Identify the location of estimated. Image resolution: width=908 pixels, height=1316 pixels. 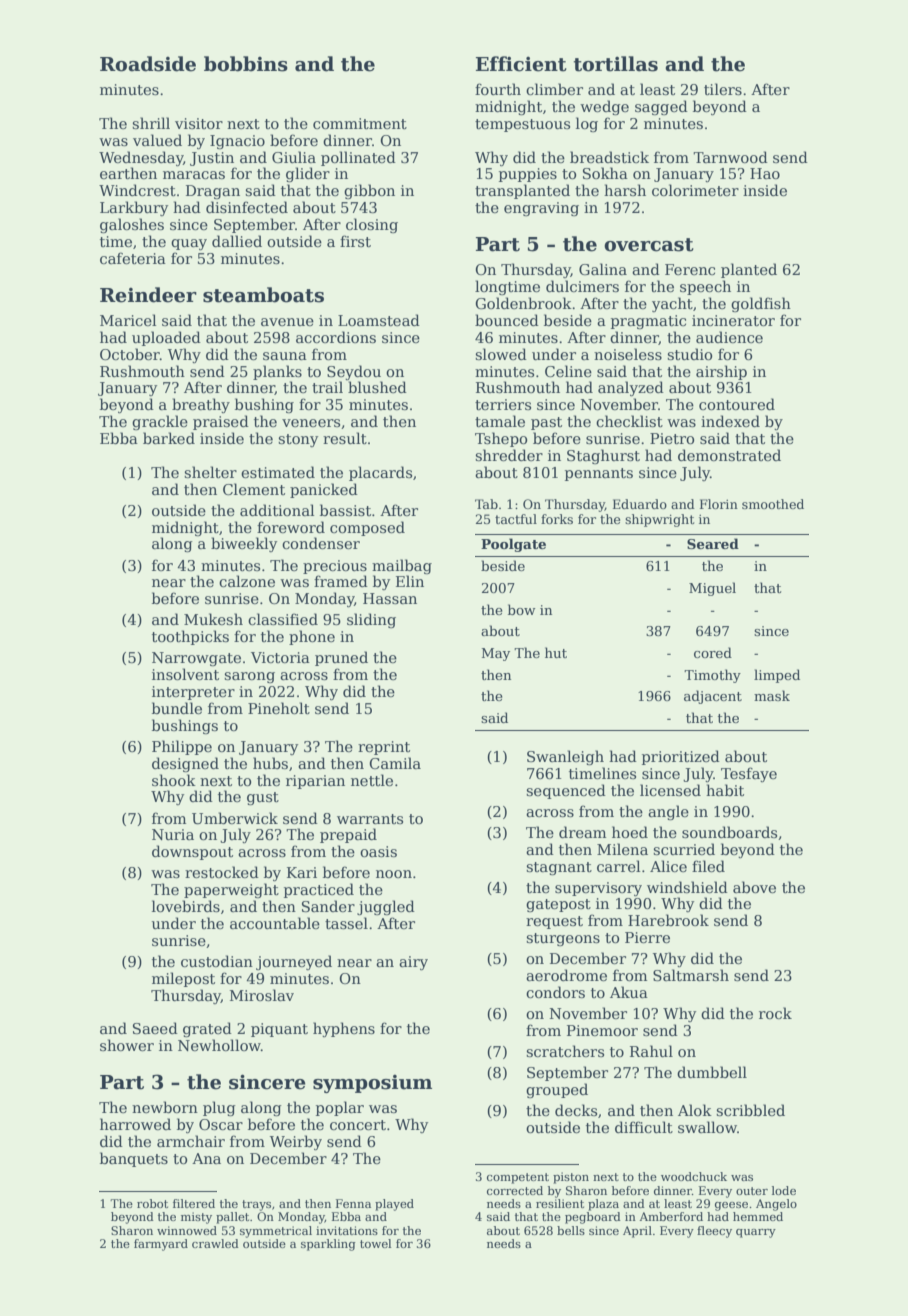
(278, 472).
